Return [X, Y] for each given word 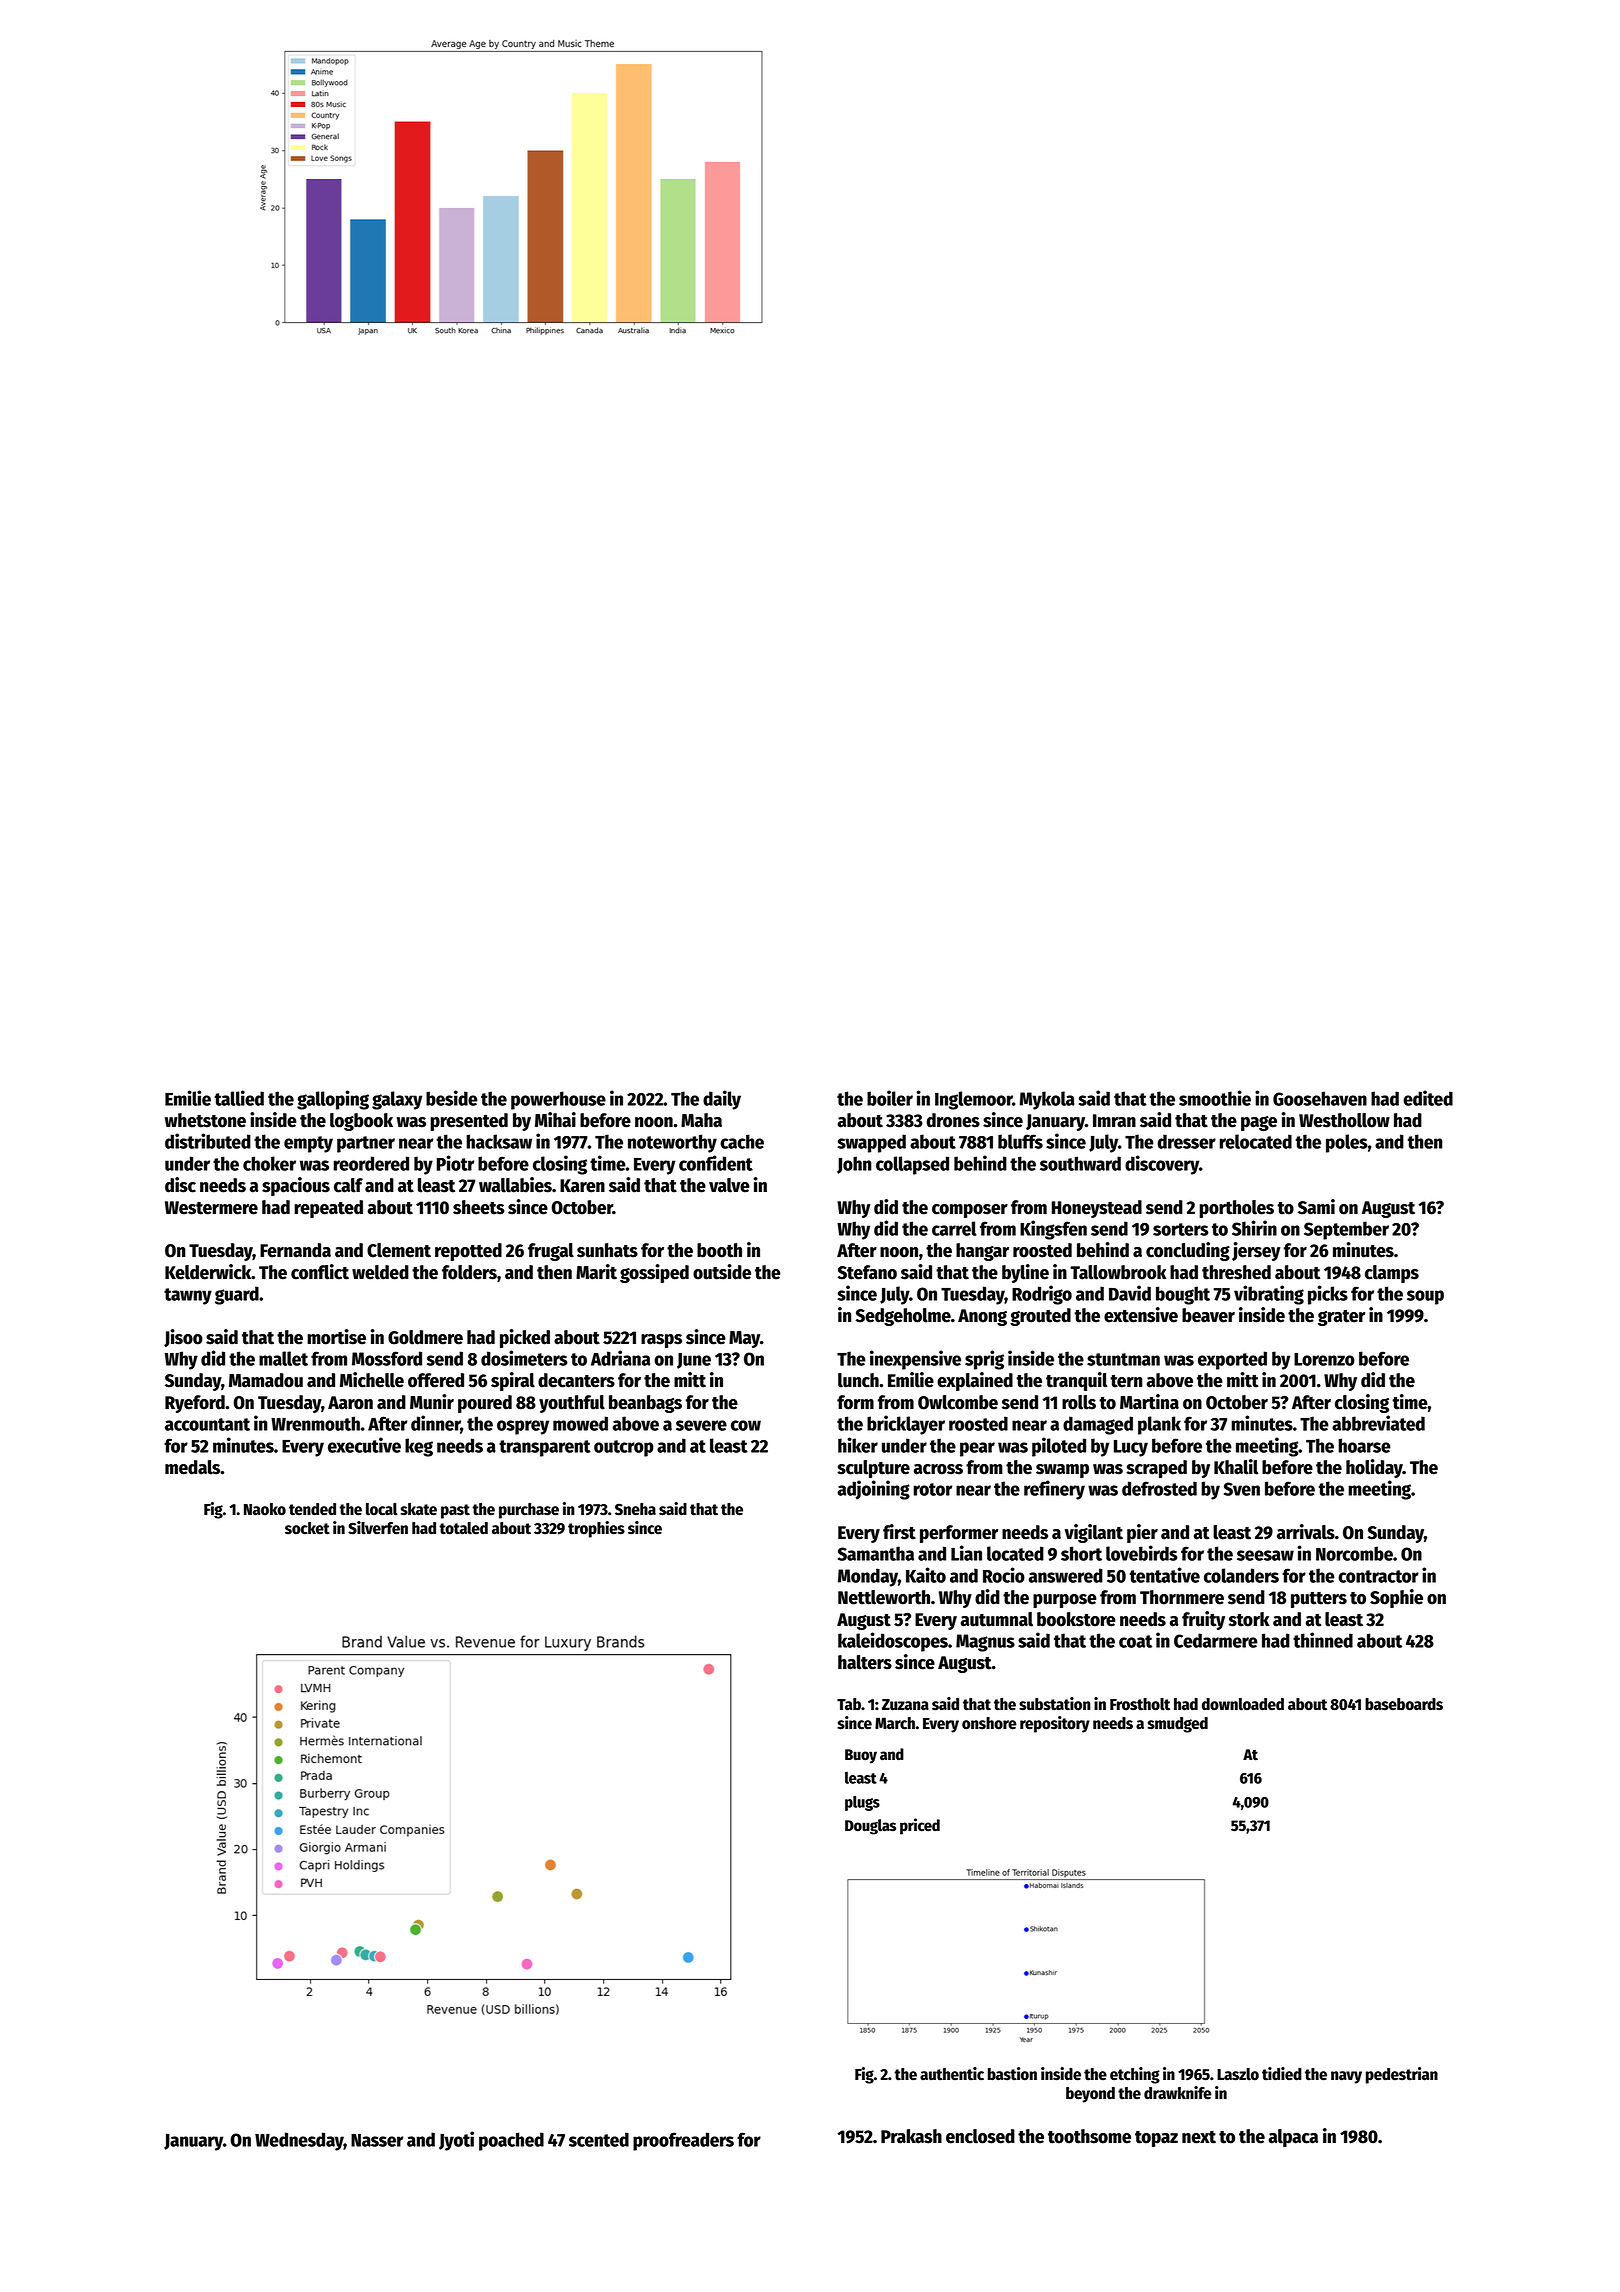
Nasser [377, 2140]
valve [729, 1185]
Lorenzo [1324, 1359]
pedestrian [1402, 2075]
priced [920, 1826]
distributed [208, 1141]
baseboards [1404, 1704]
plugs [862, 1803]
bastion [1012, 2074]
